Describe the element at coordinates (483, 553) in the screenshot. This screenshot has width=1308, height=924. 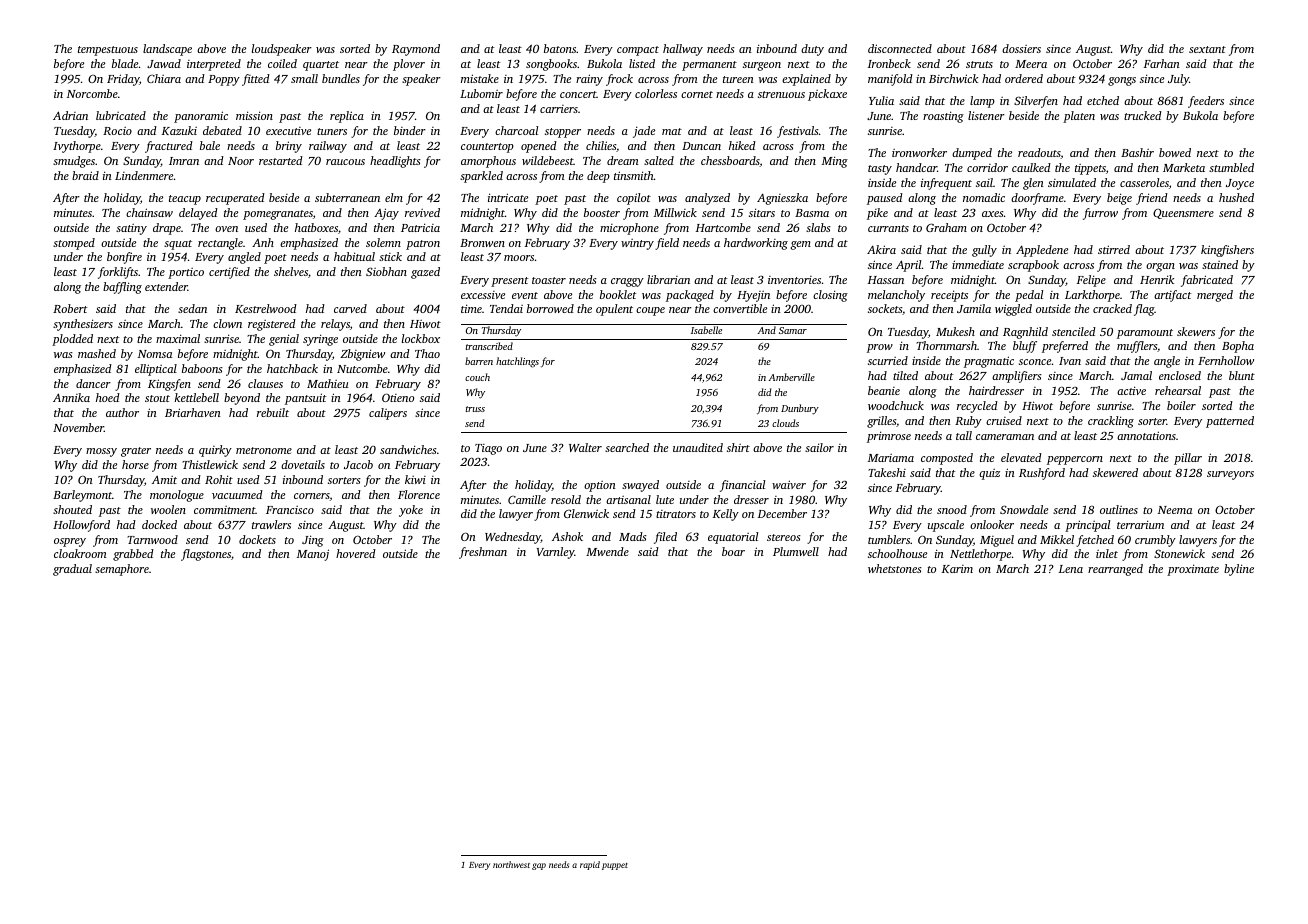
I see `freshman` at that location.
